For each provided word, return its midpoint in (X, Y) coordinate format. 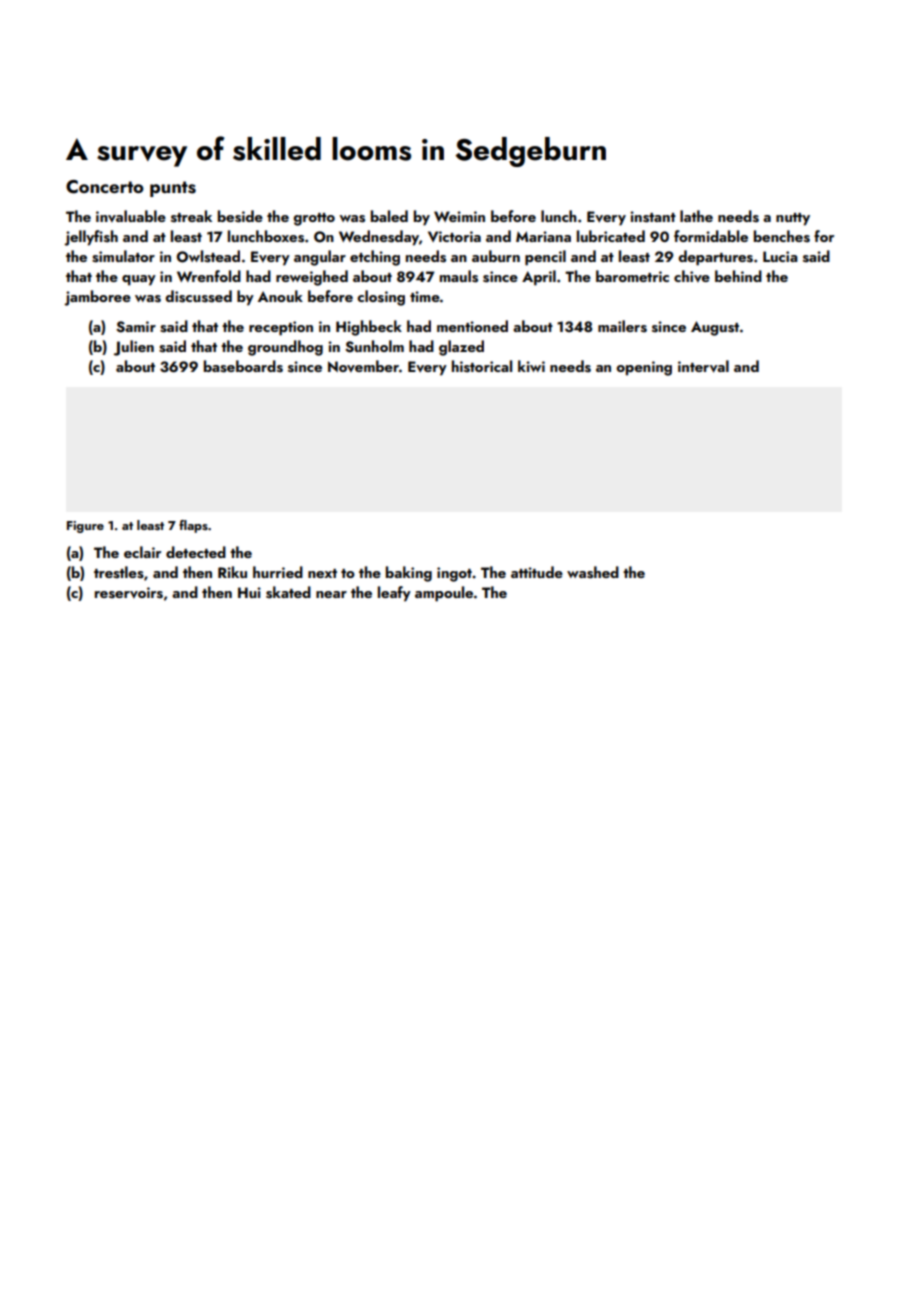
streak (191, 216)
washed (593, 572)
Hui (249, 592)
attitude (537, 572)
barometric (632, 276)
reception (281, 328)
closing (381, 298)
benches (782, 236)
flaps (193, 526)
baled (389, 216)
